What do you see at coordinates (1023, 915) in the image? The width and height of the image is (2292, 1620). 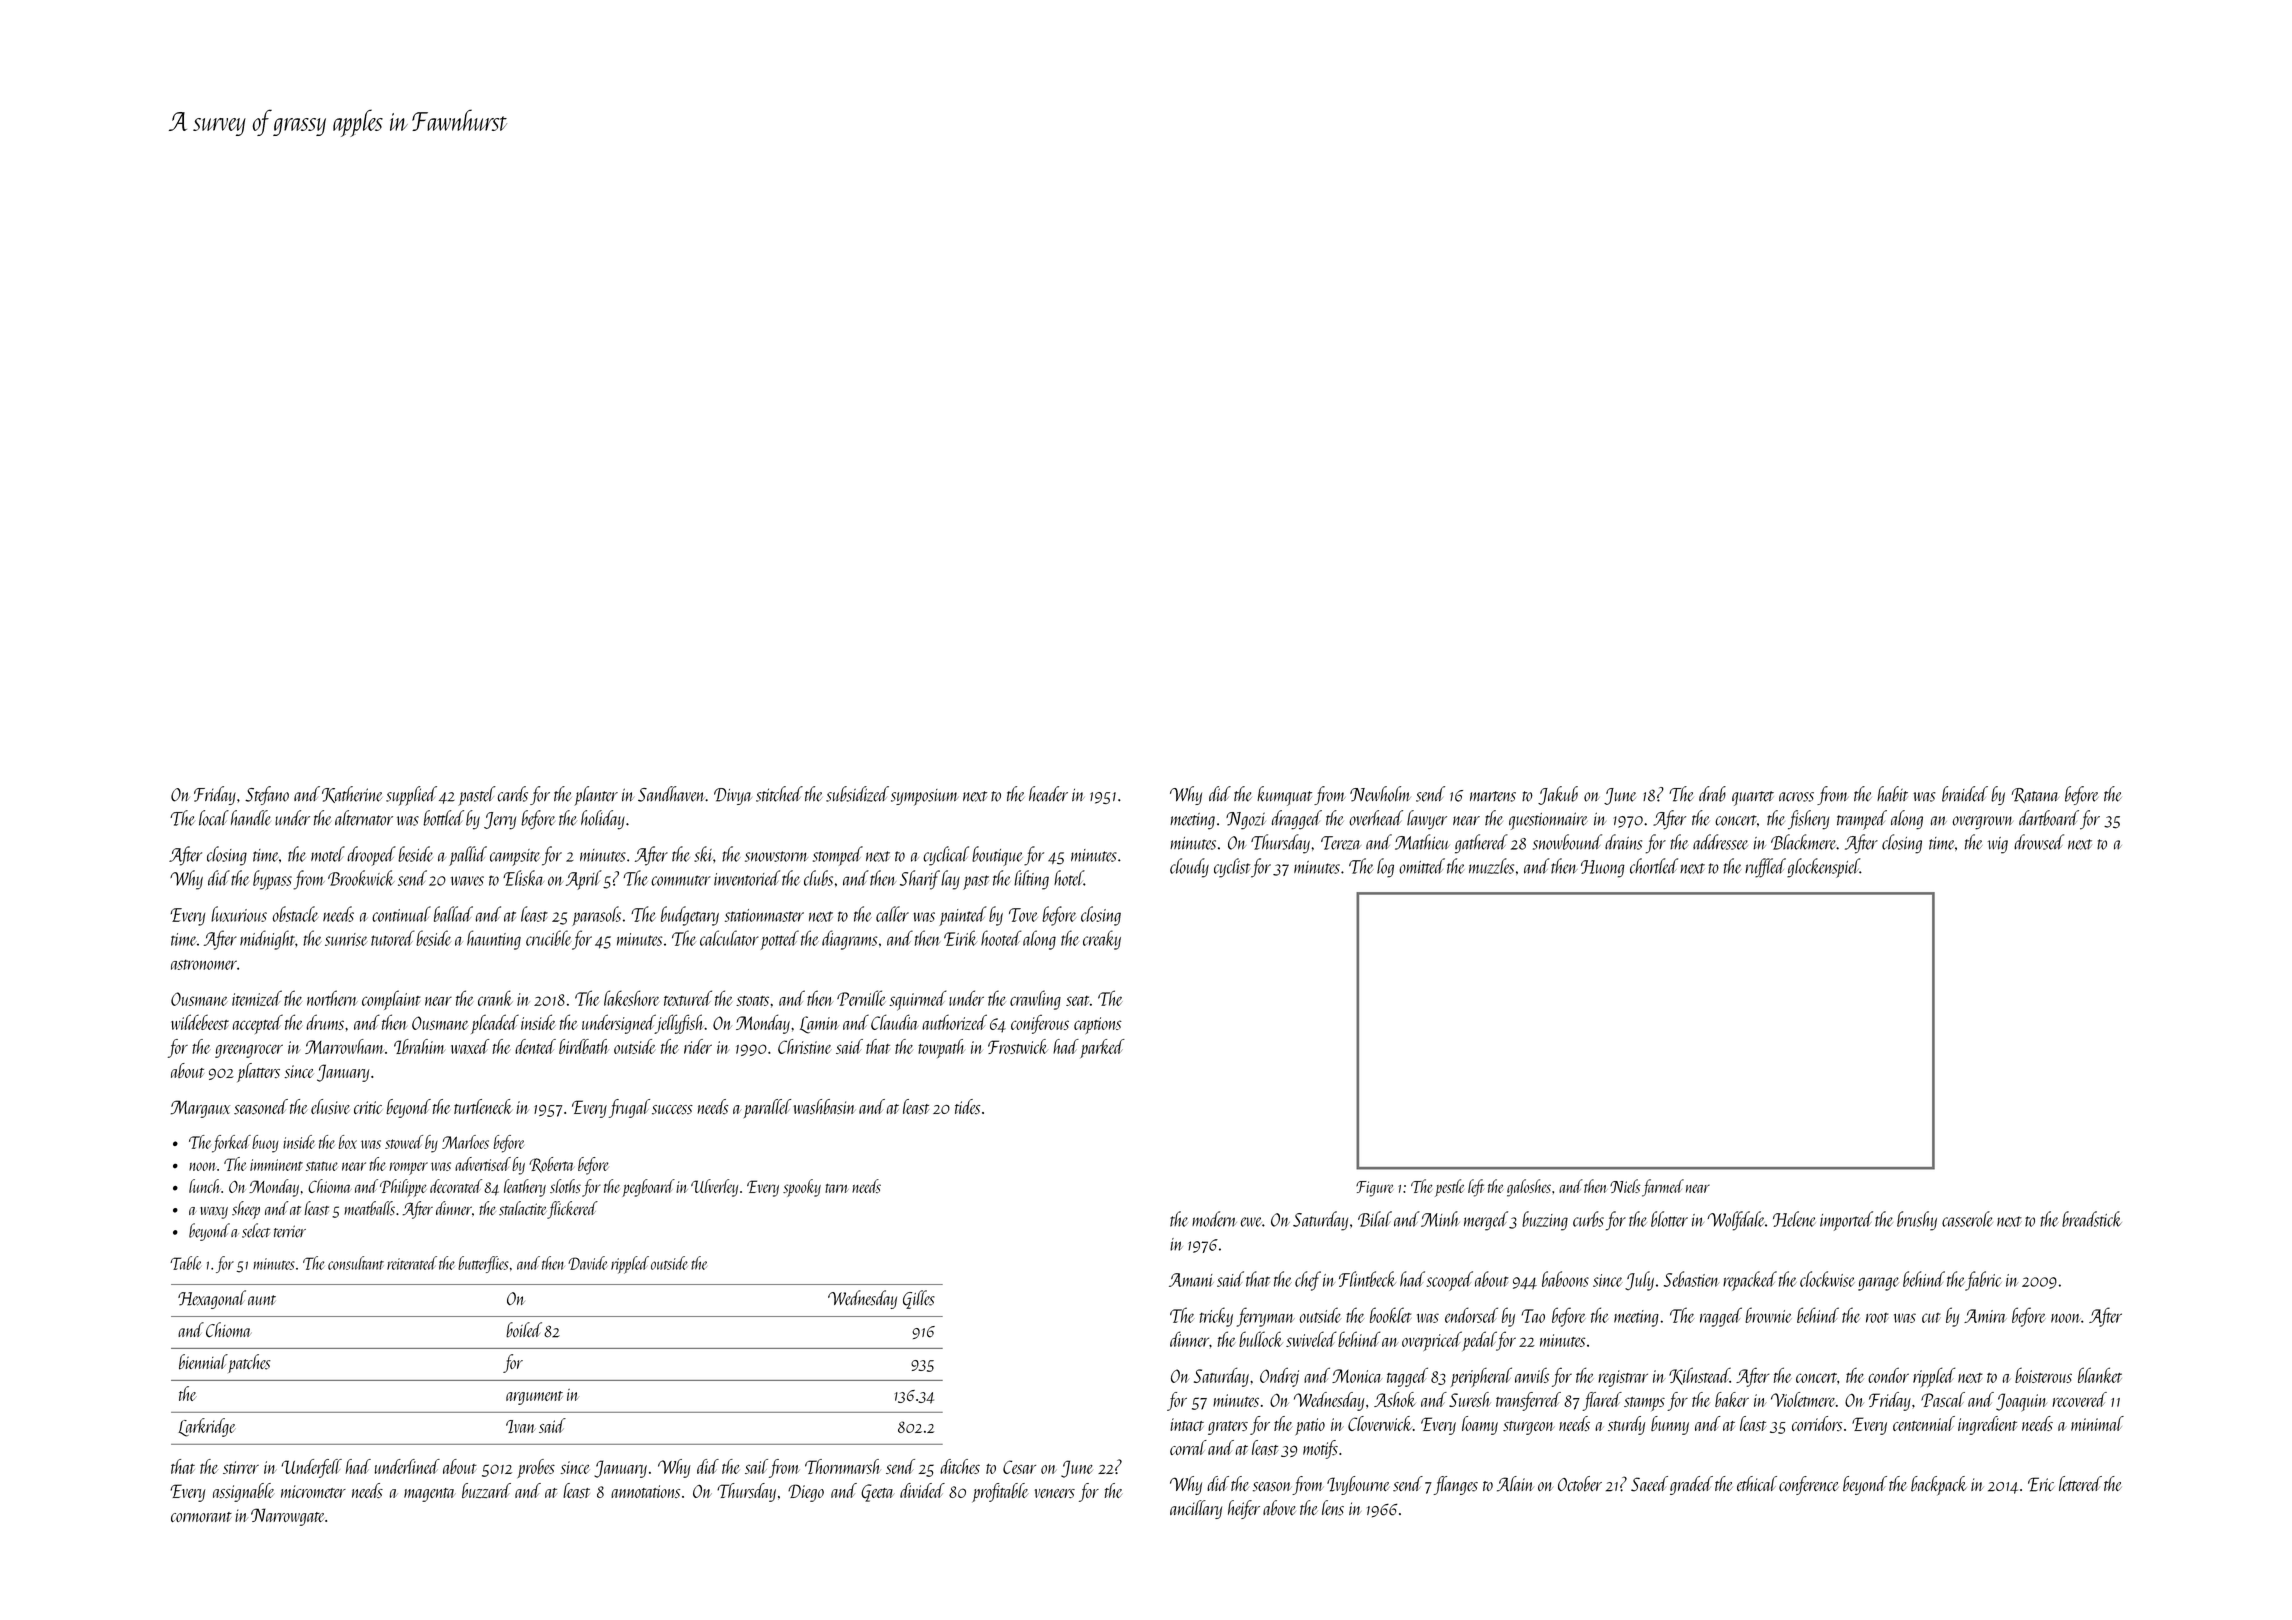 I see `Tove` at bounding box center [1023, 915].
